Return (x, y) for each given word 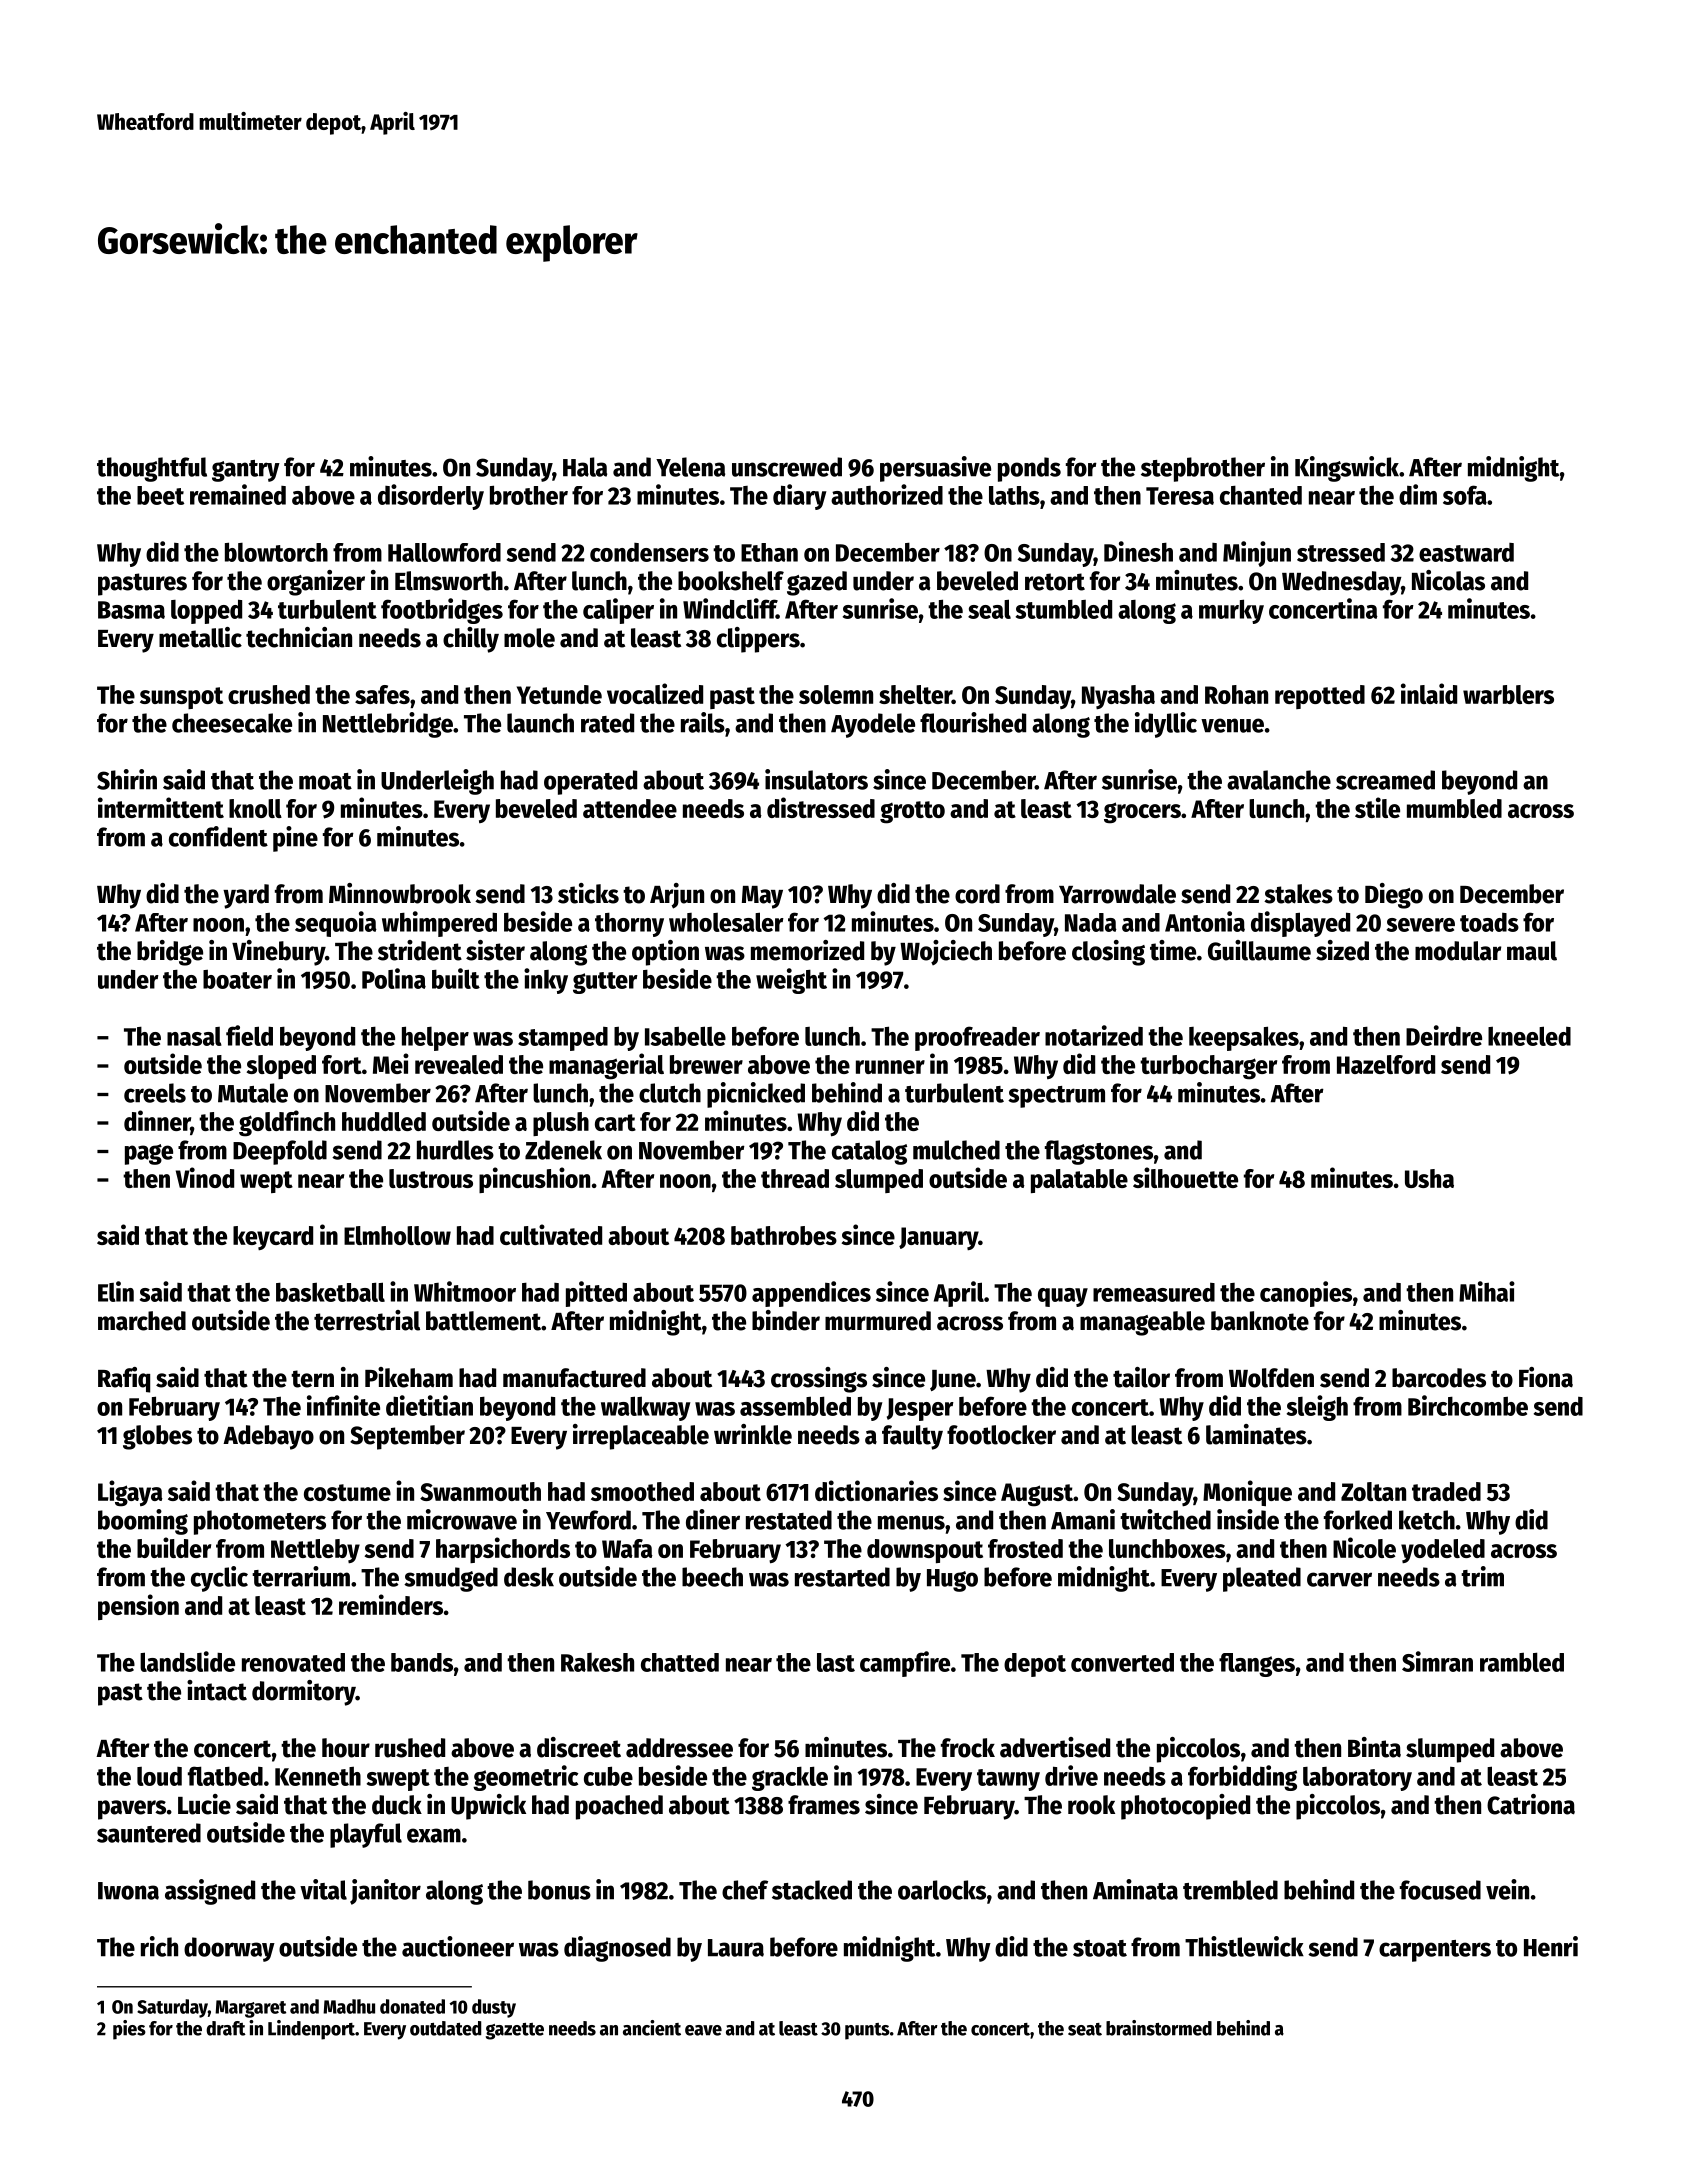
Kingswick (1347, 469)
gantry (246, 471)
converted (1122, 1662)
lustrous (431, 1178)
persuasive (935, 469)
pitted (596, 1294)
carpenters (1435, 1951)
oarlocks (942, 1890)
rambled (1522, 1662)
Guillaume (1259, 950)
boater (237, 979)
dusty (494, 2008)
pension (138, 1607)
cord (977, 894)
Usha (1429, 1178)
